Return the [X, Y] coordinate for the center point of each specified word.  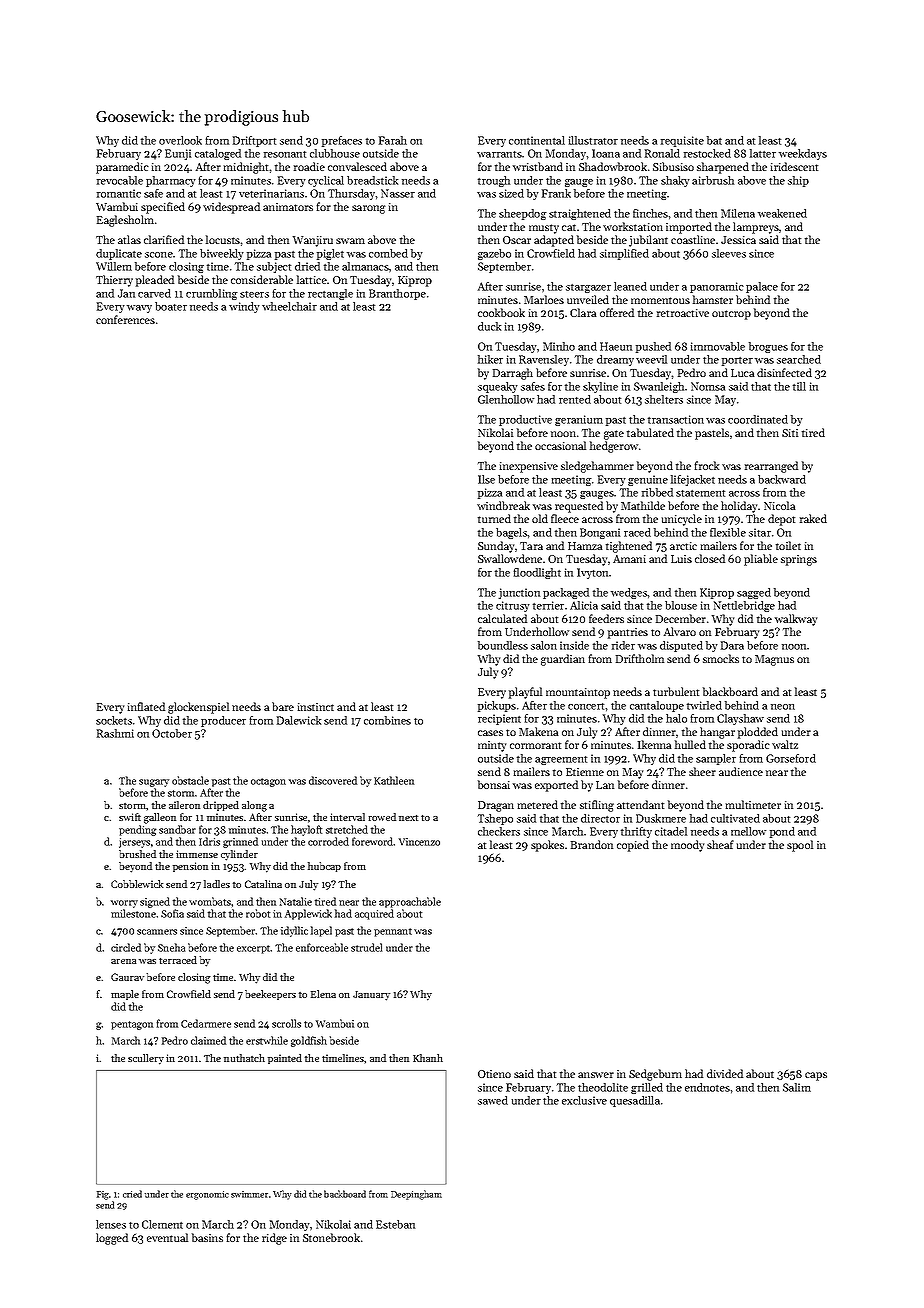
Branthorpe [397, 294]
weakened [782, 213]
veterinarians [271, 193]
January [371, 996]
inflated [146, 706]
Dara [732, 645]
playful [525, 693]
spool [800, 846]
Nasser [398, 193]
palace [762, 287]
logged [112, 1239]
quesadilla [635, 1101]
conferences [125, 319]
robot [258, 913]
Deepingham [416, 1195]
